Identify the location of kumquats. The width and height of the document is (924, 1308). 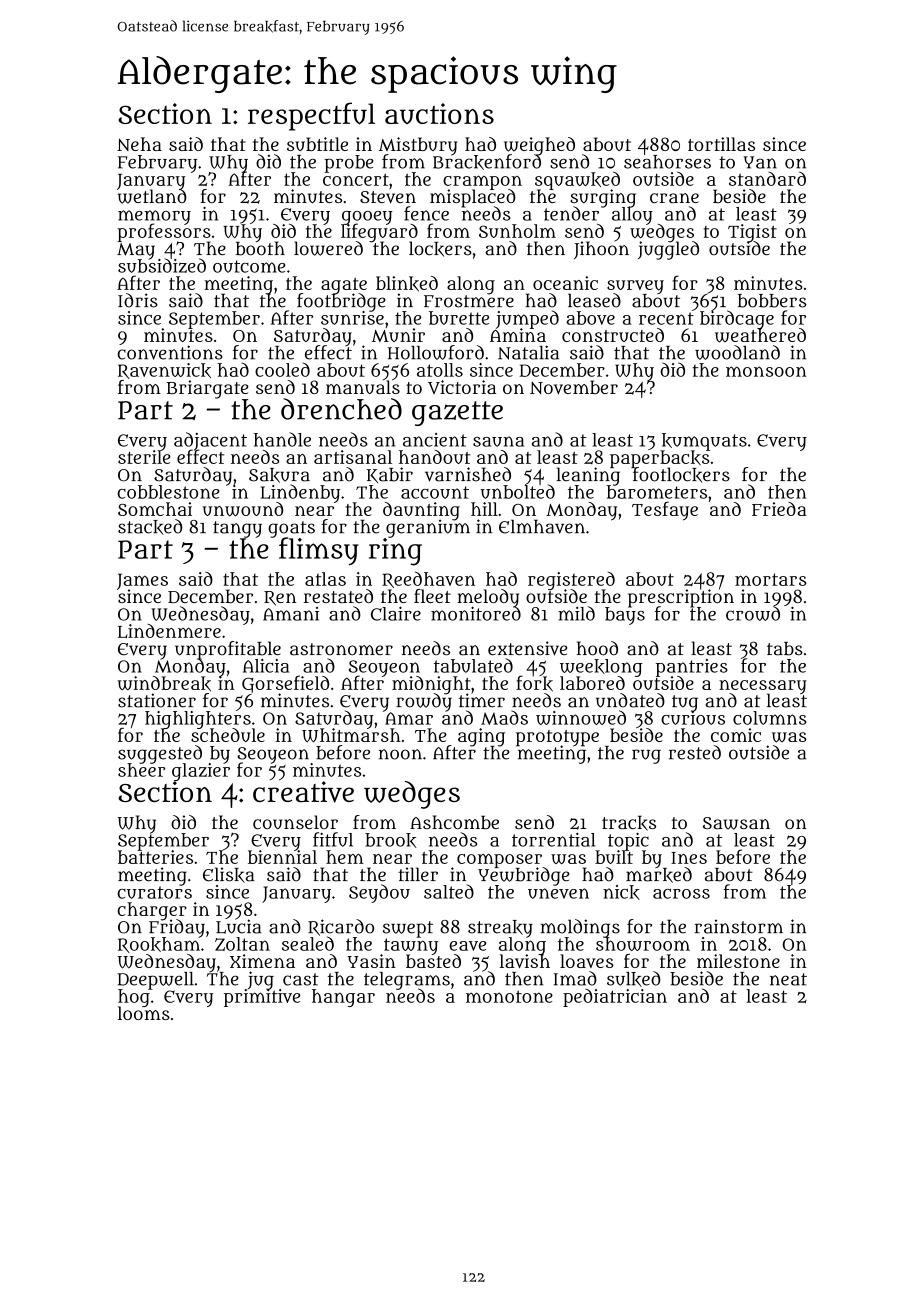
(703, 442).
